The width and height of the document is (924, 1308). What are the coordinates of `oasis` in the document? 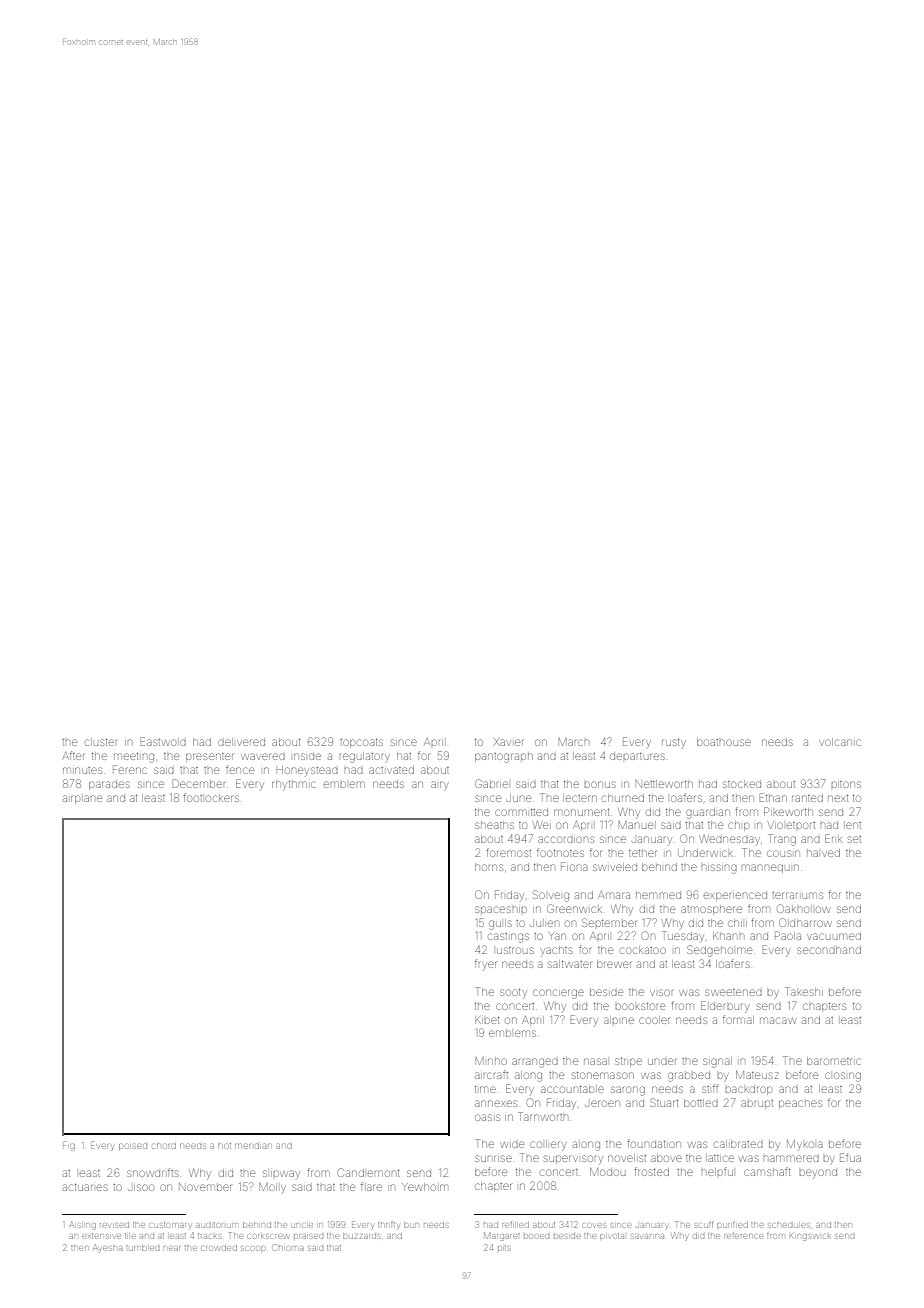 It's located at (487, 1117).
